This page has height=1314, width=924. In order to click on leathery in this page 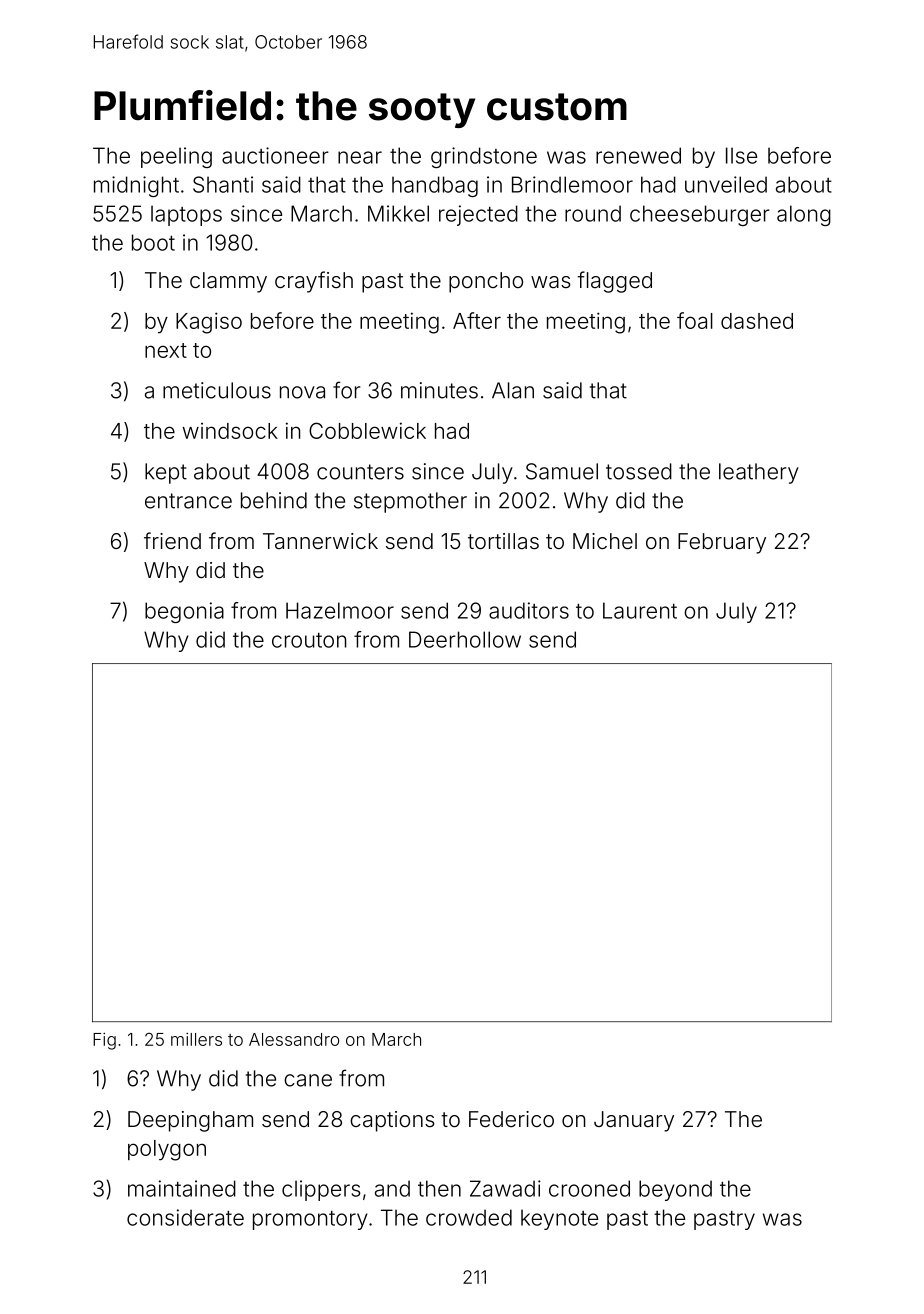, I will do `click(759, 473)`.
